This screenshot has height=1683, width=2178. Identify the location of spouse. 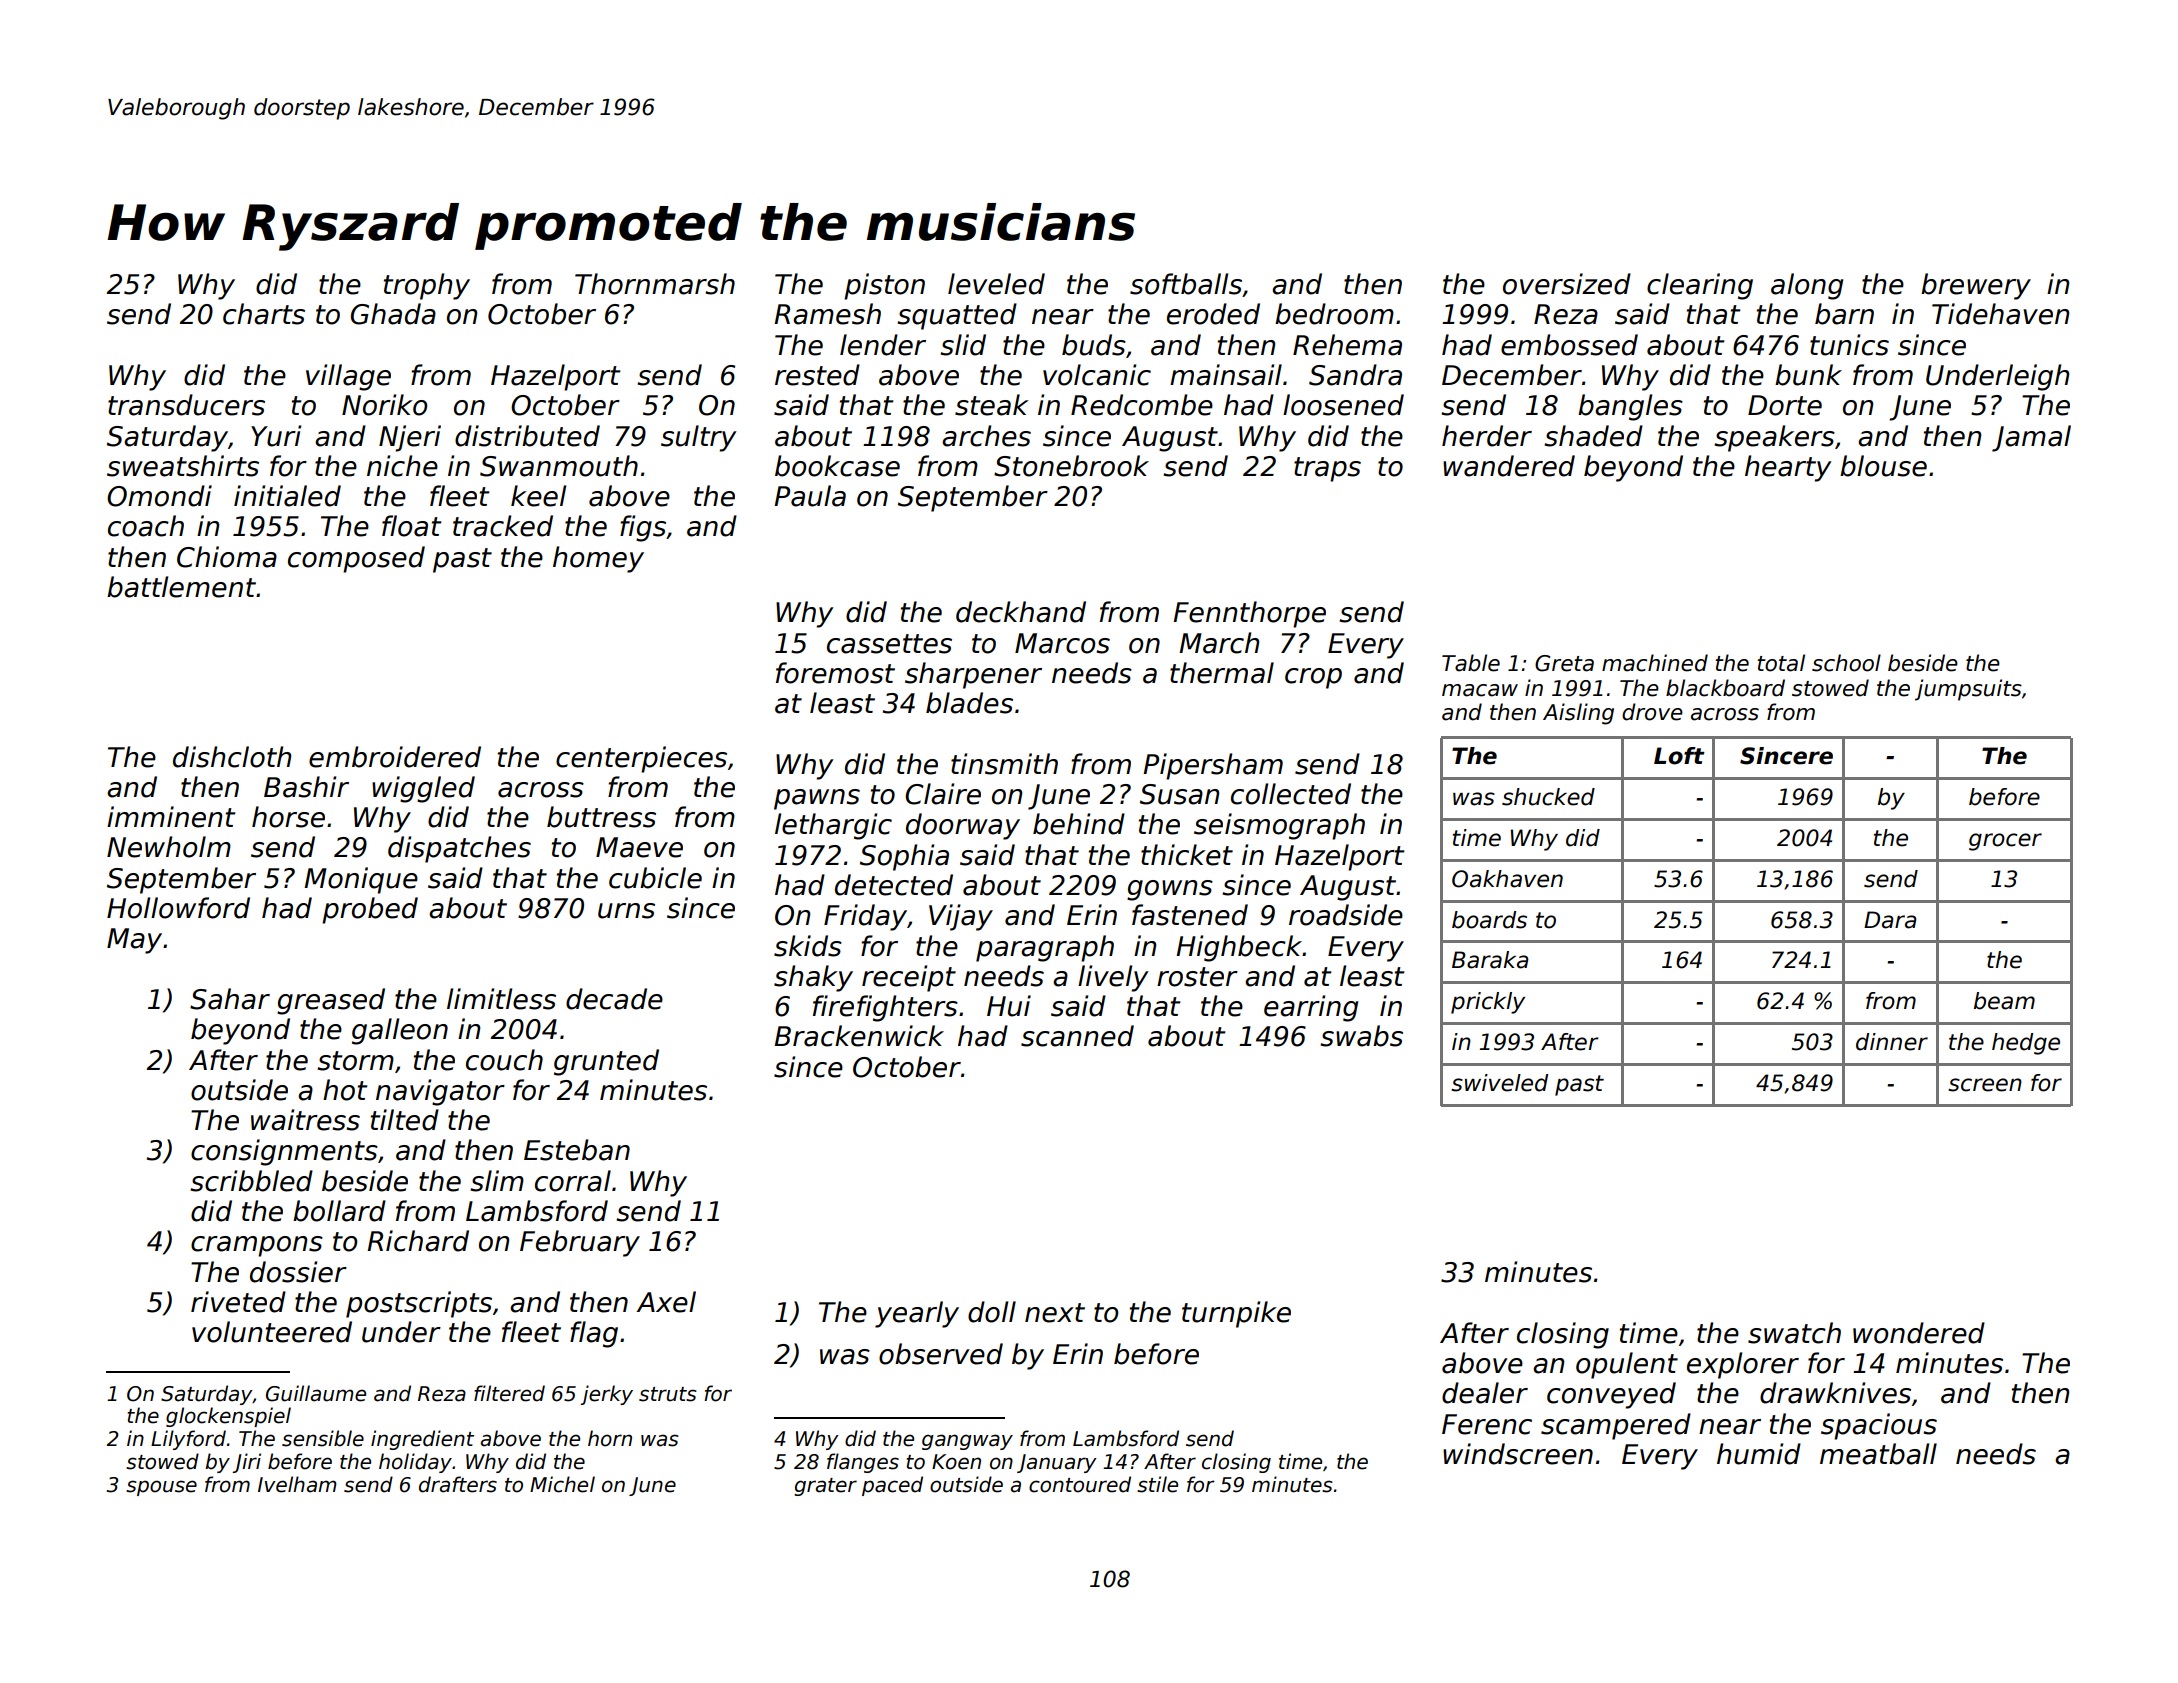
(161, 1488).
